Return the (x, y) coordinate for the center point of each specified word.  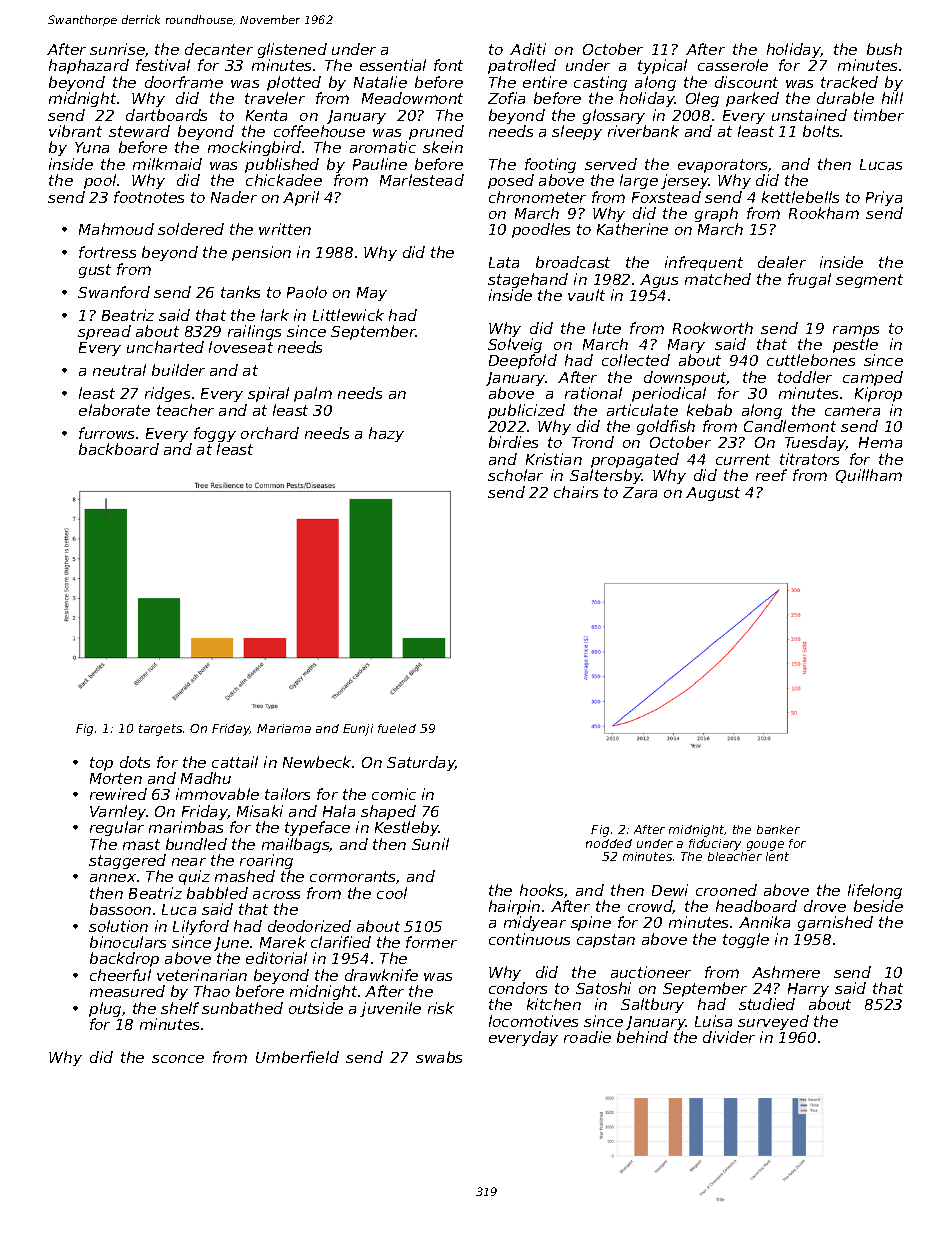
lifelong (875, 891)
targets (160, 730)
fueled (397, 728)
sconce (178, 1059)
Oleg (702, 99)
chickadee (284, 180)
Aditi (528, 49)
